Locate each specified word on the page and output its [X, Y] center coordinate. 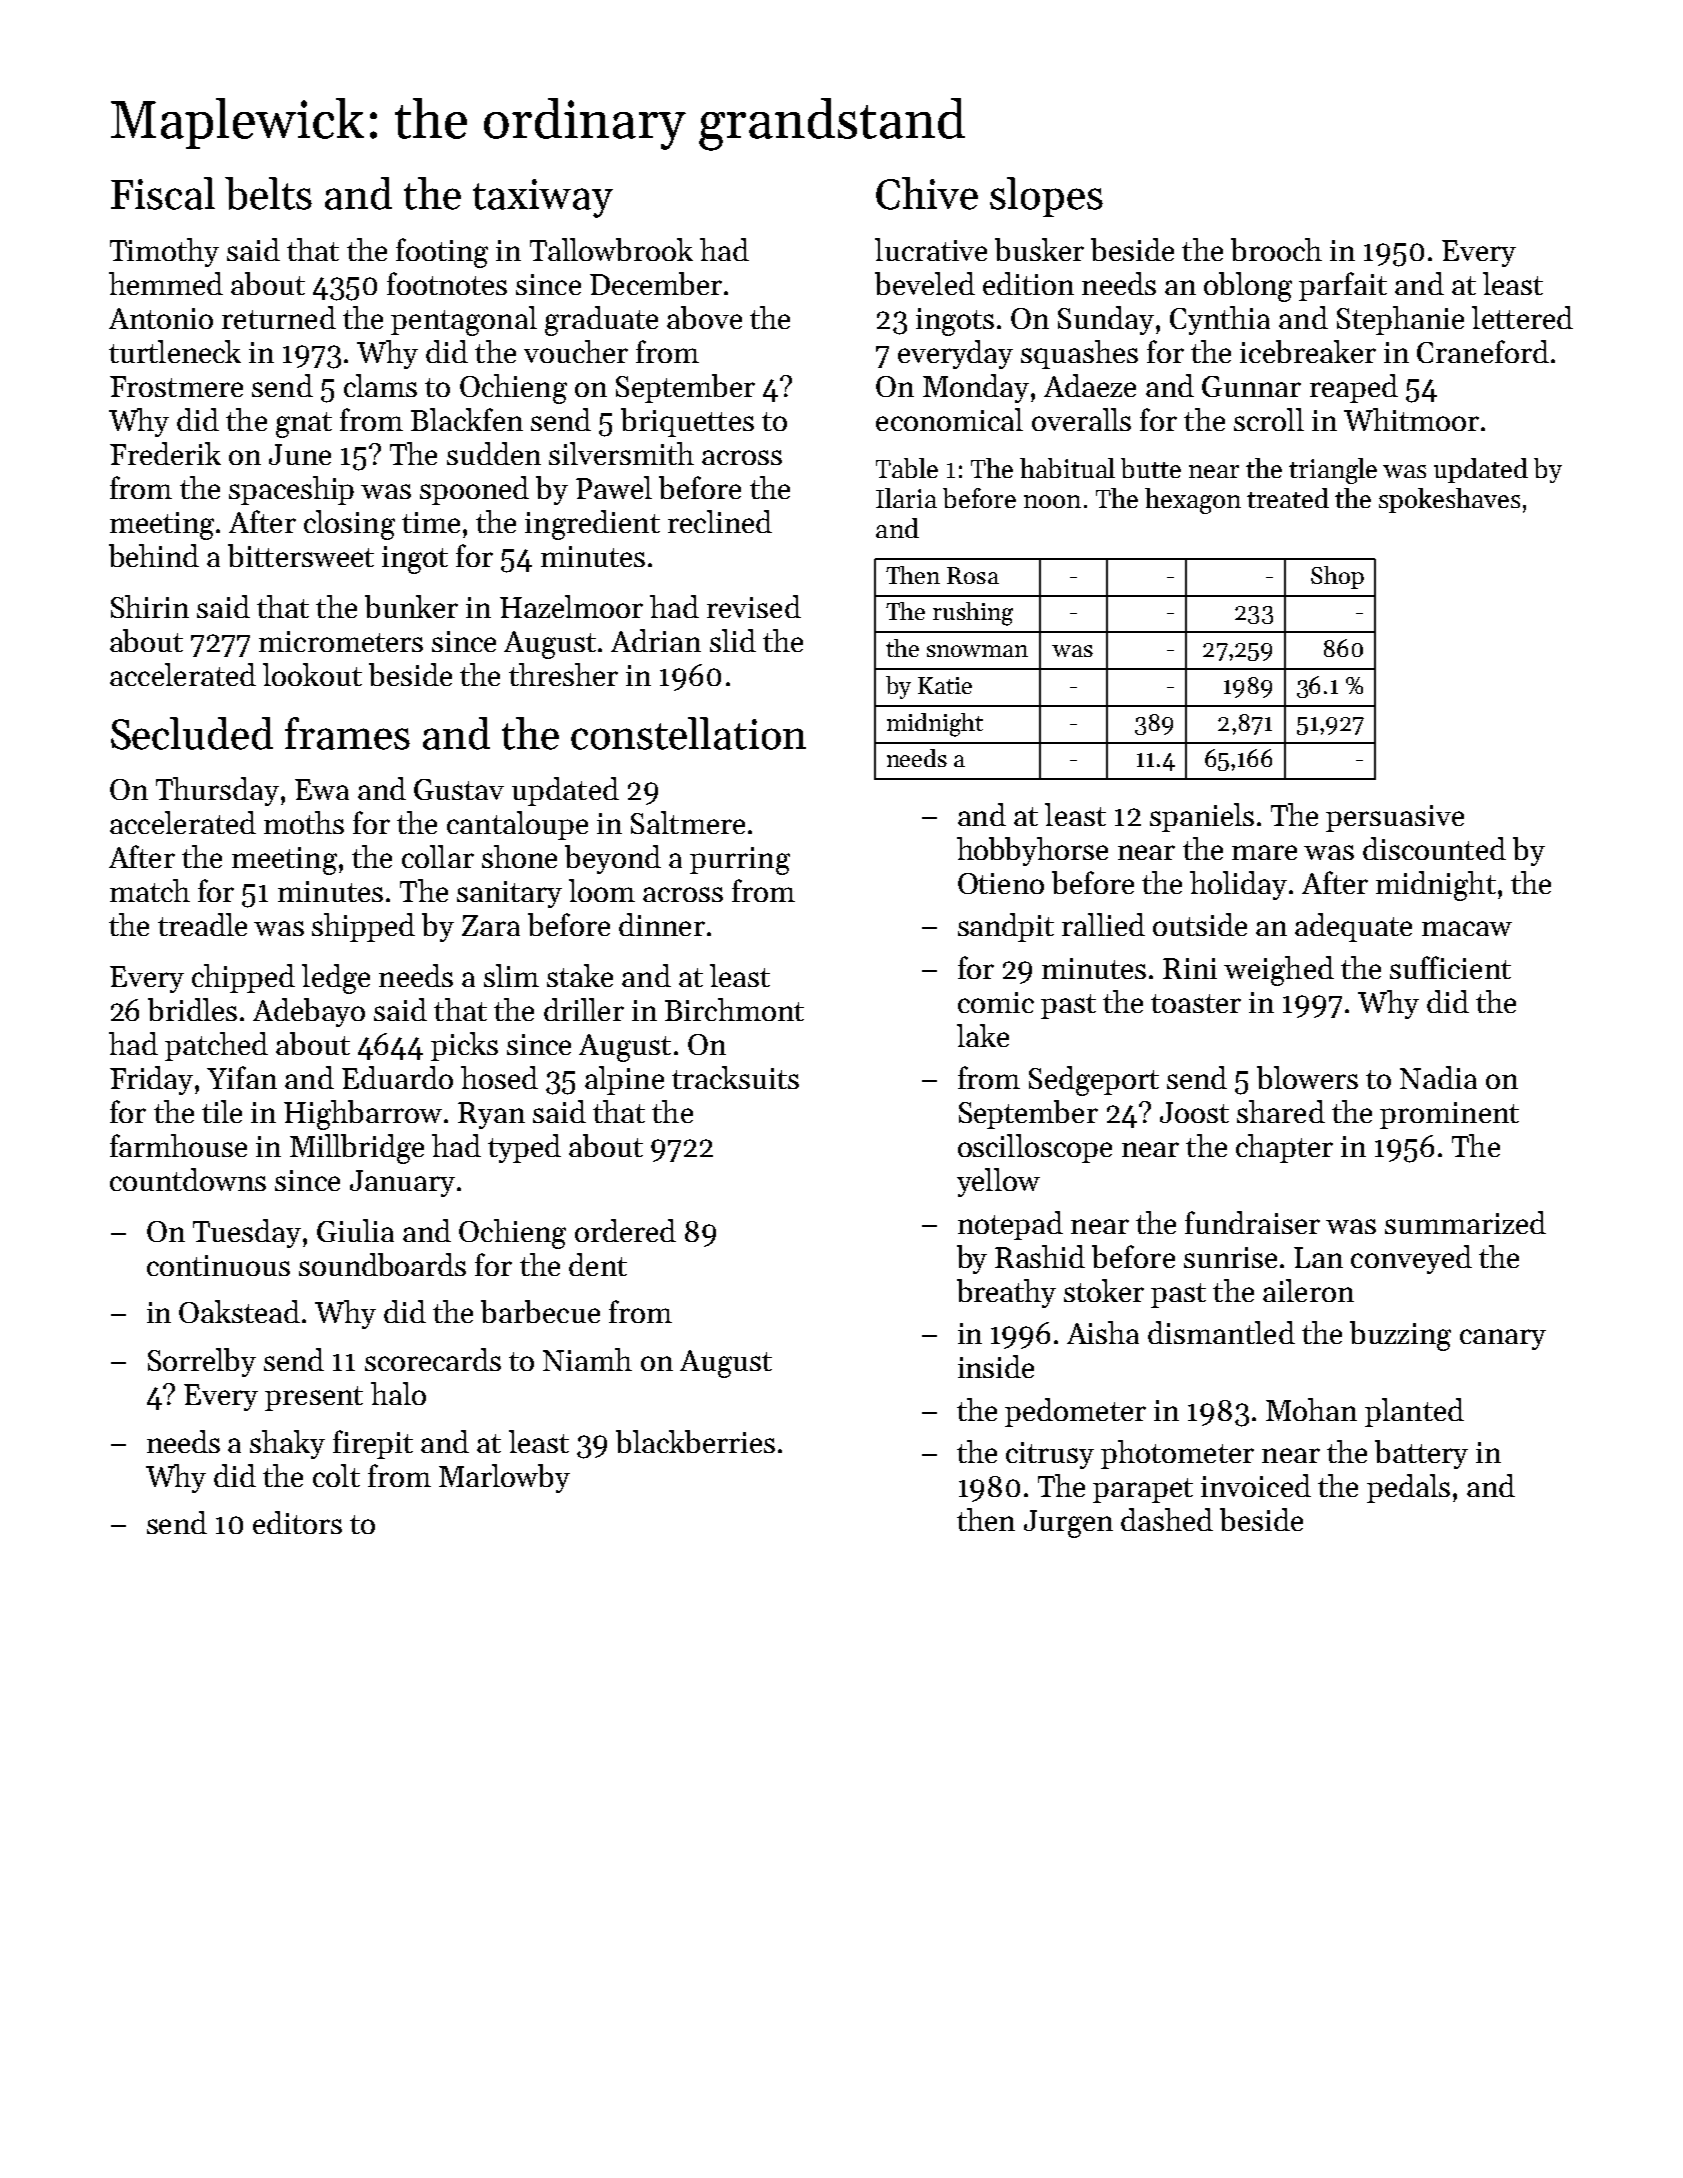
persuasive [1395, 818]
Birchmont [734, 1009]
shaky [287, 1444]
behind [154, 555]
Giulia [355, 1230]
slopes [1046, 197]
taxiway [543, 198]
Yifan [242, 1077]
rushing [973, 614]
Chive [927, 193]
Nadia [1438, 1077]
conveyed [1411, 1259]
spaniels [1202, 817]
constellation [688, 733]
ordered [625, 1230]
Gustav [459, 789]
